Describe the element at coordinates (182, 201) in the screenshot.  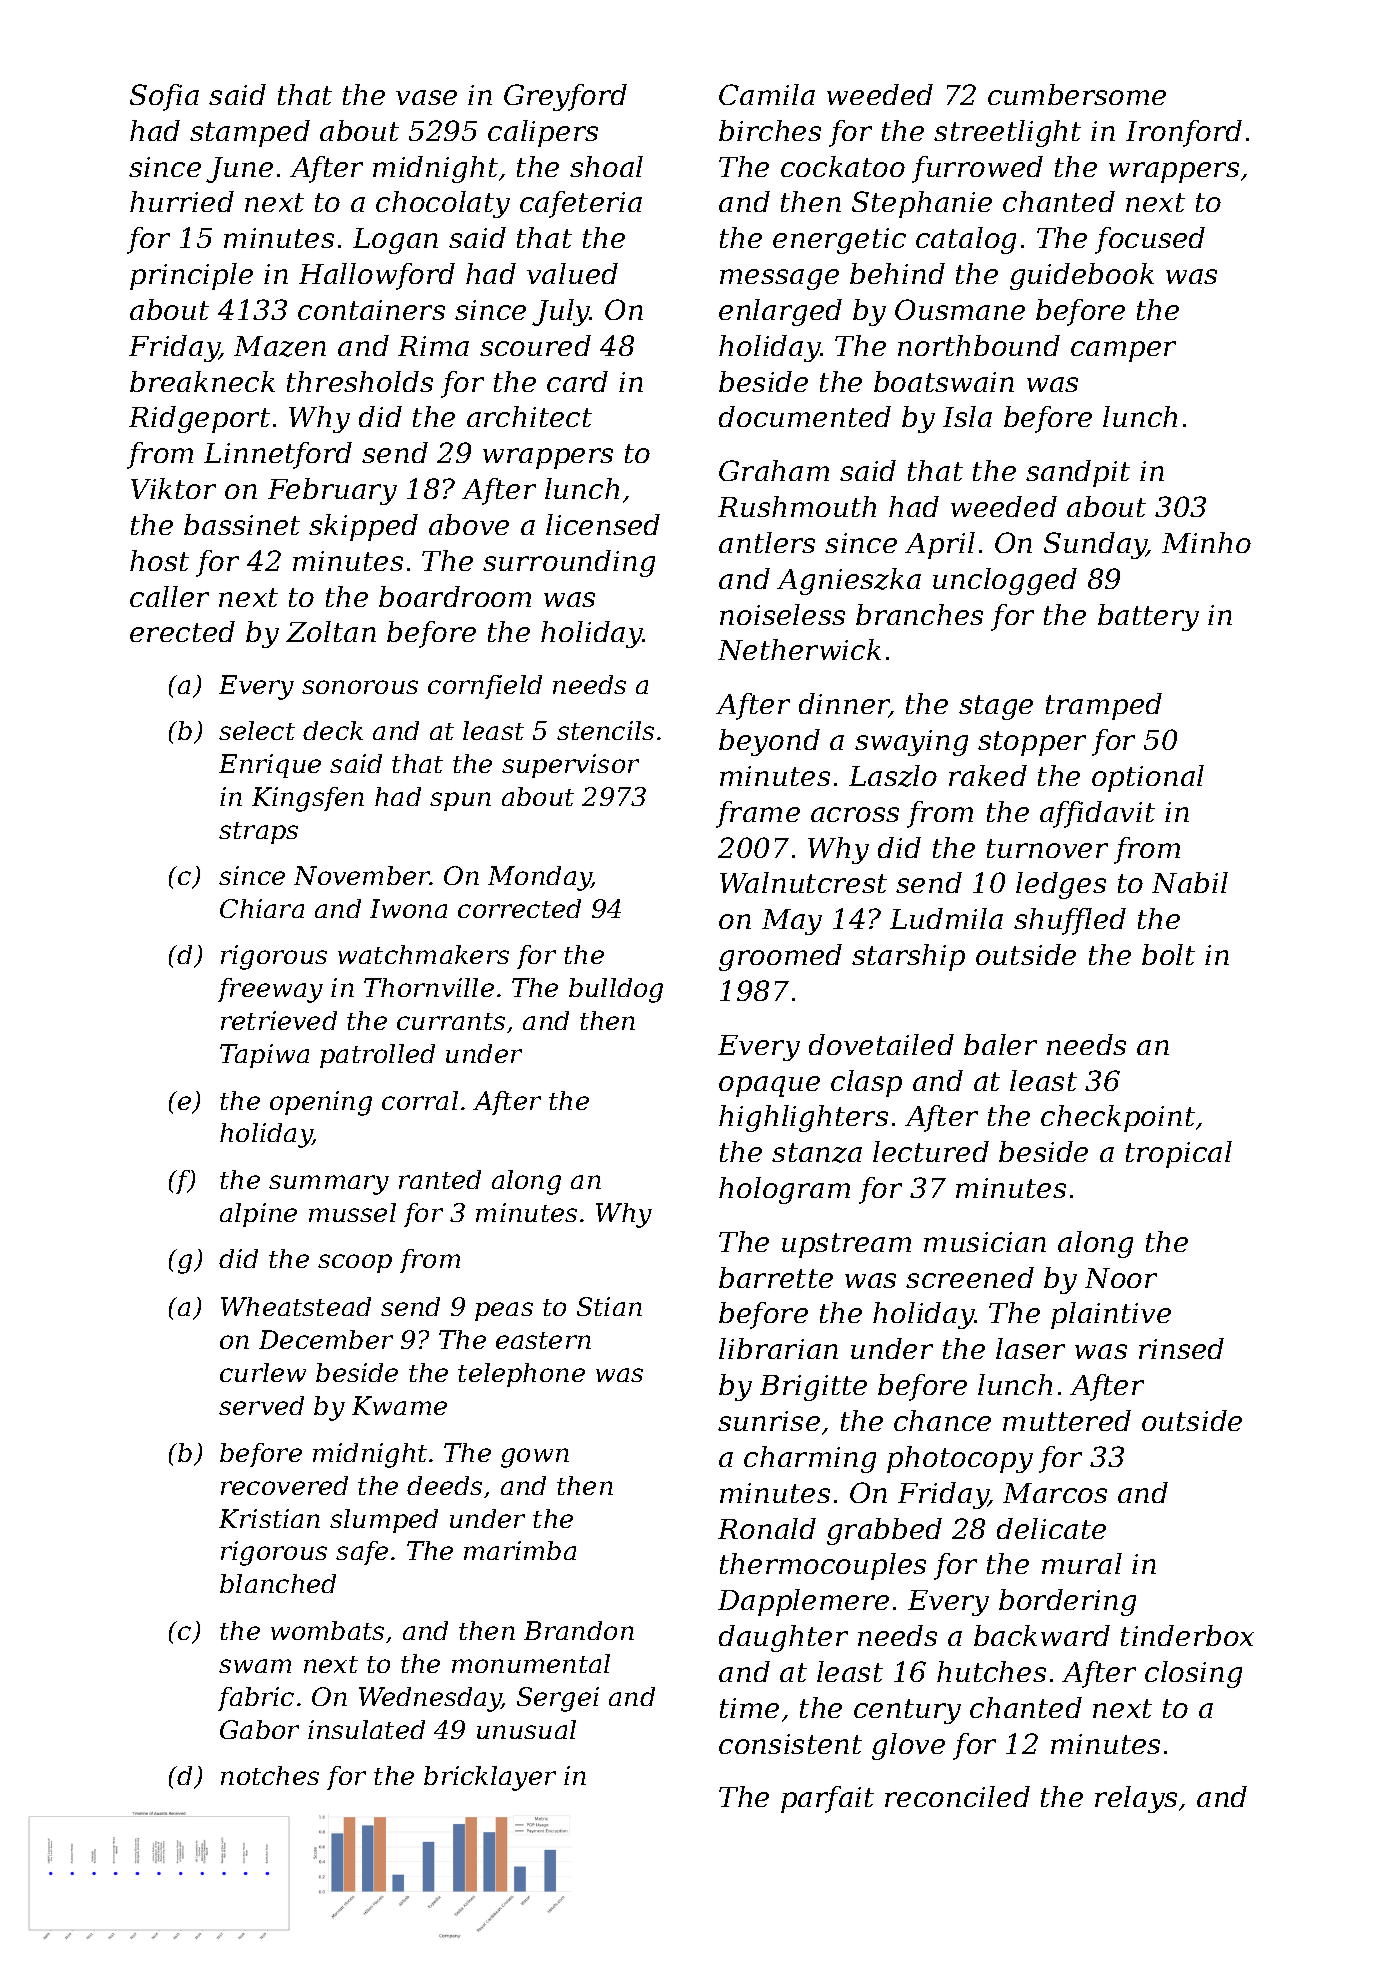
I see `hurried` at that location.
